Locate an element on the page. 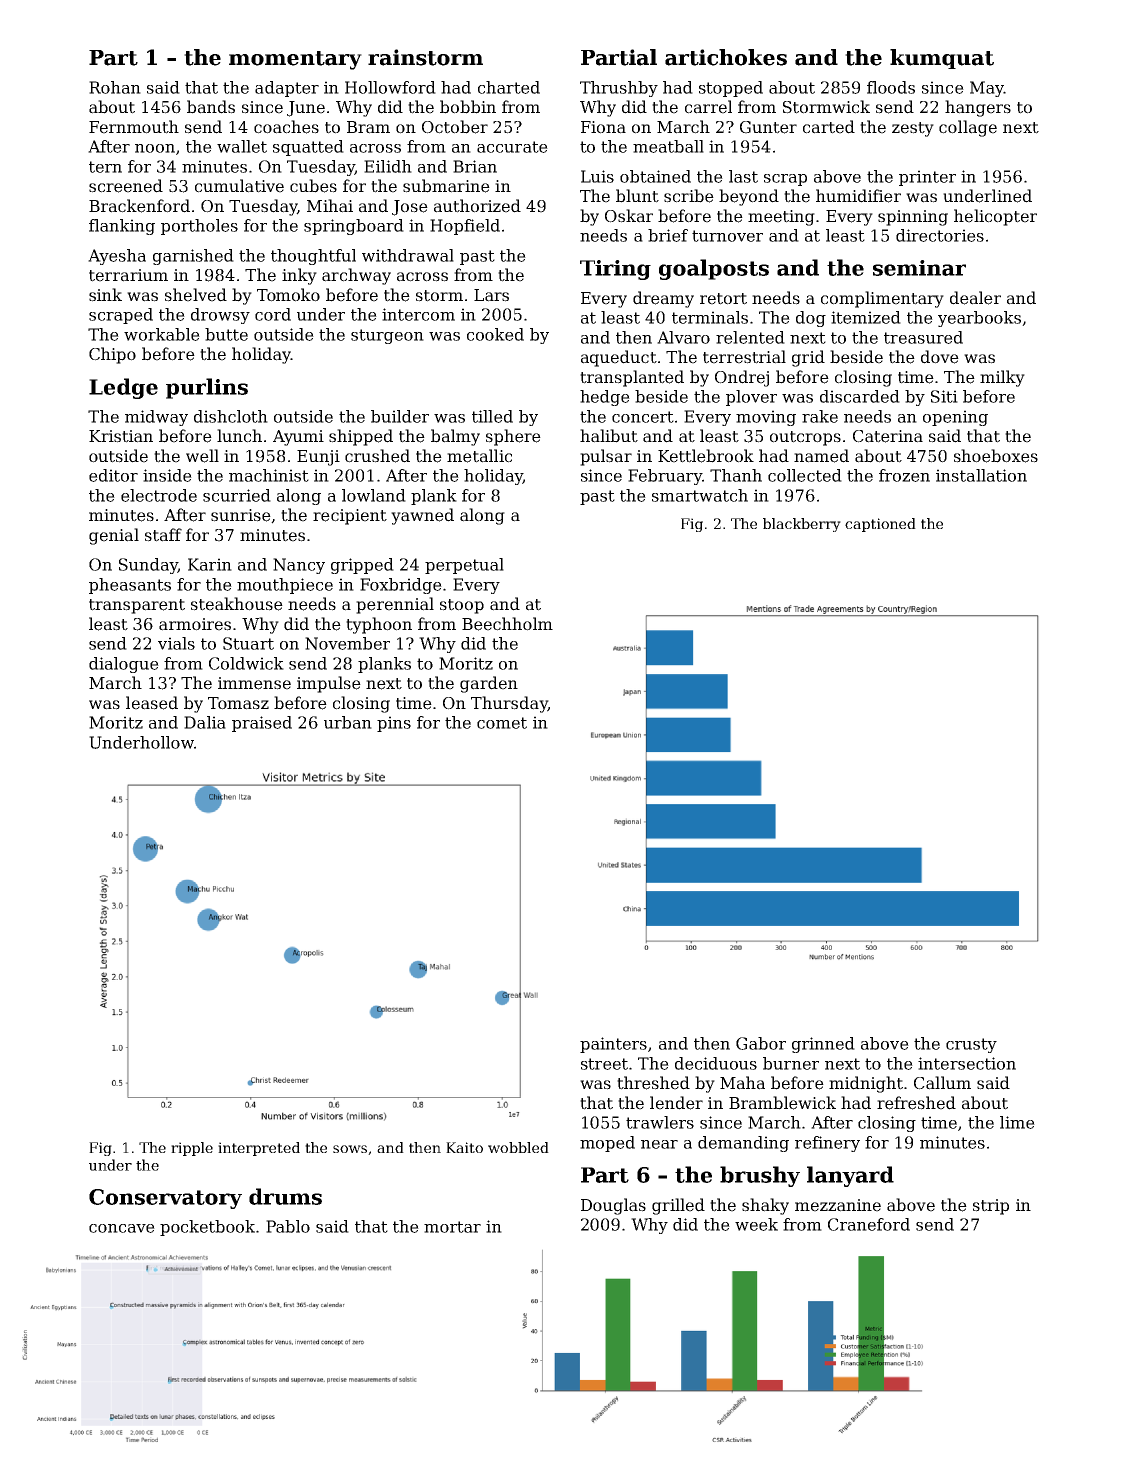  concave is located at coordinates (122, 1228).
